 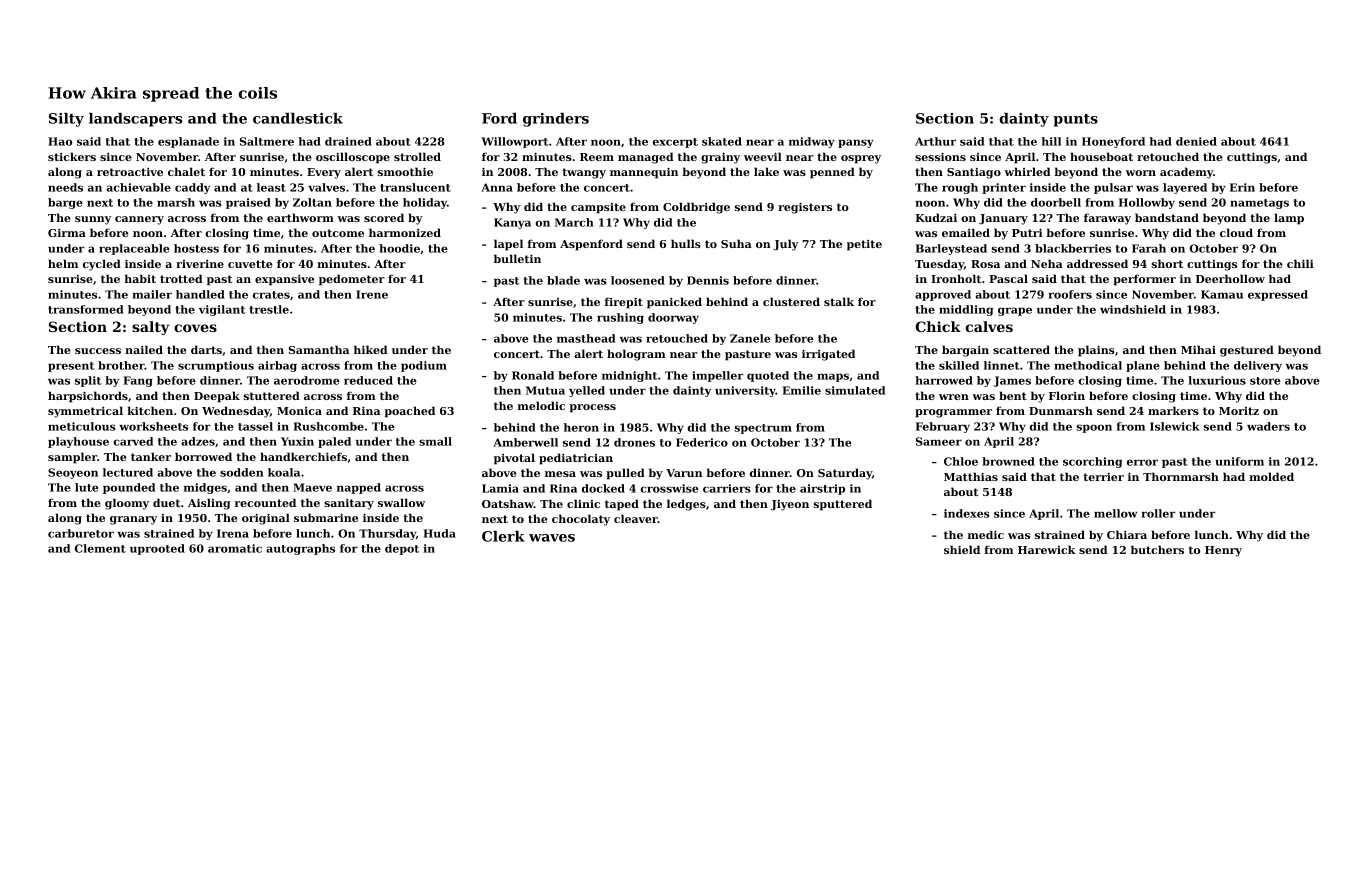 I want to click on grape, so click(x=1015, y=311).
